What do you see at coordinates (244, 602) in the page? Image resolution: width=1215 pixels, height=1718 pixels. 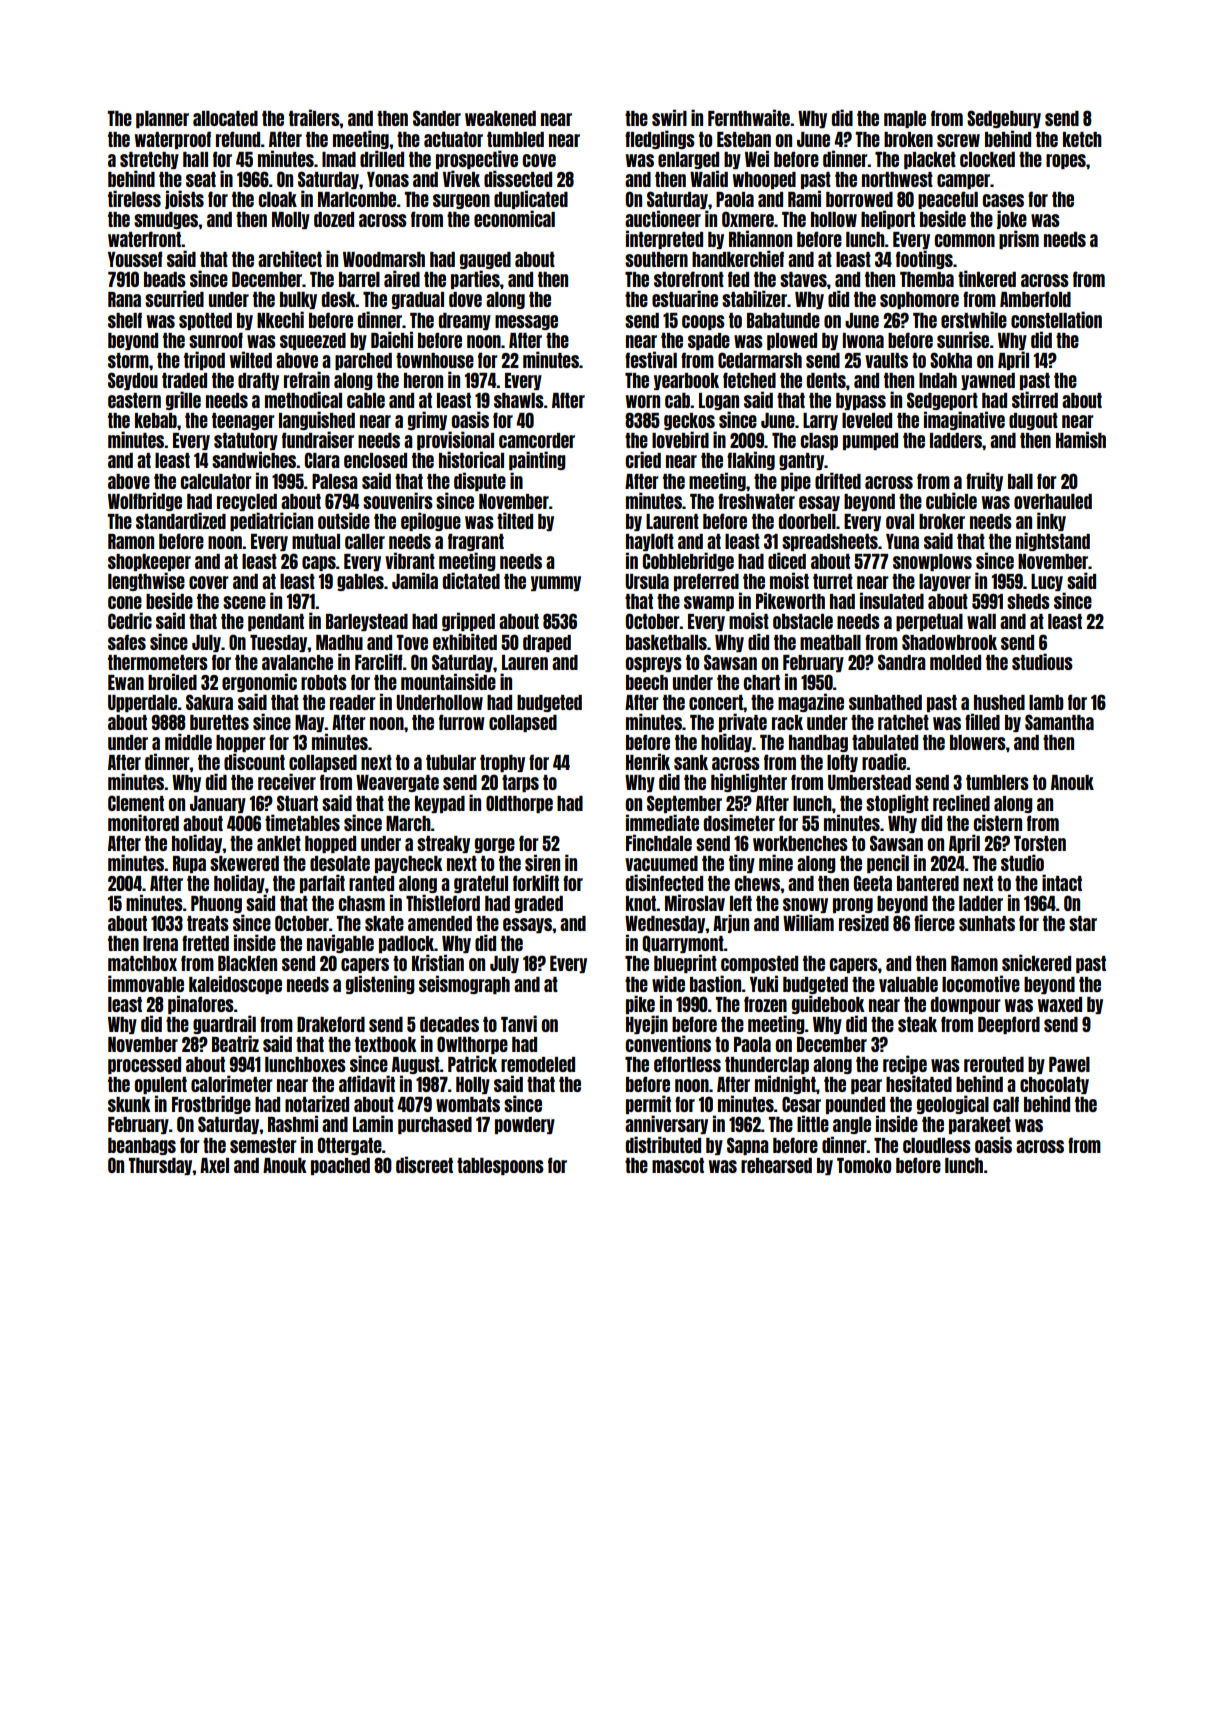 I see `scene` at bounding box center [244, 602].
